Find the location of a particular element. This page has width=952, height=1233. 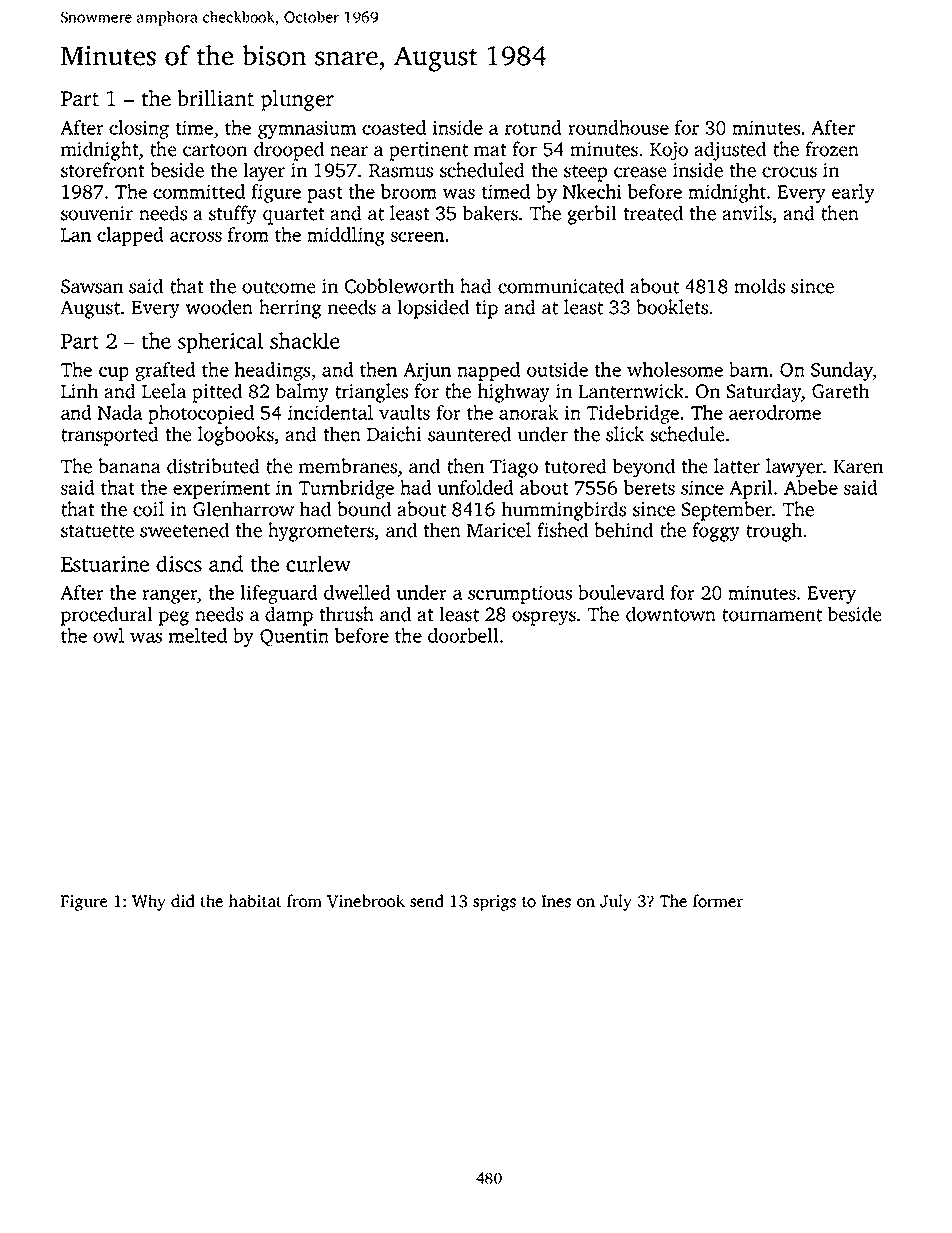

frozen is located at coordinates (832, 149).
